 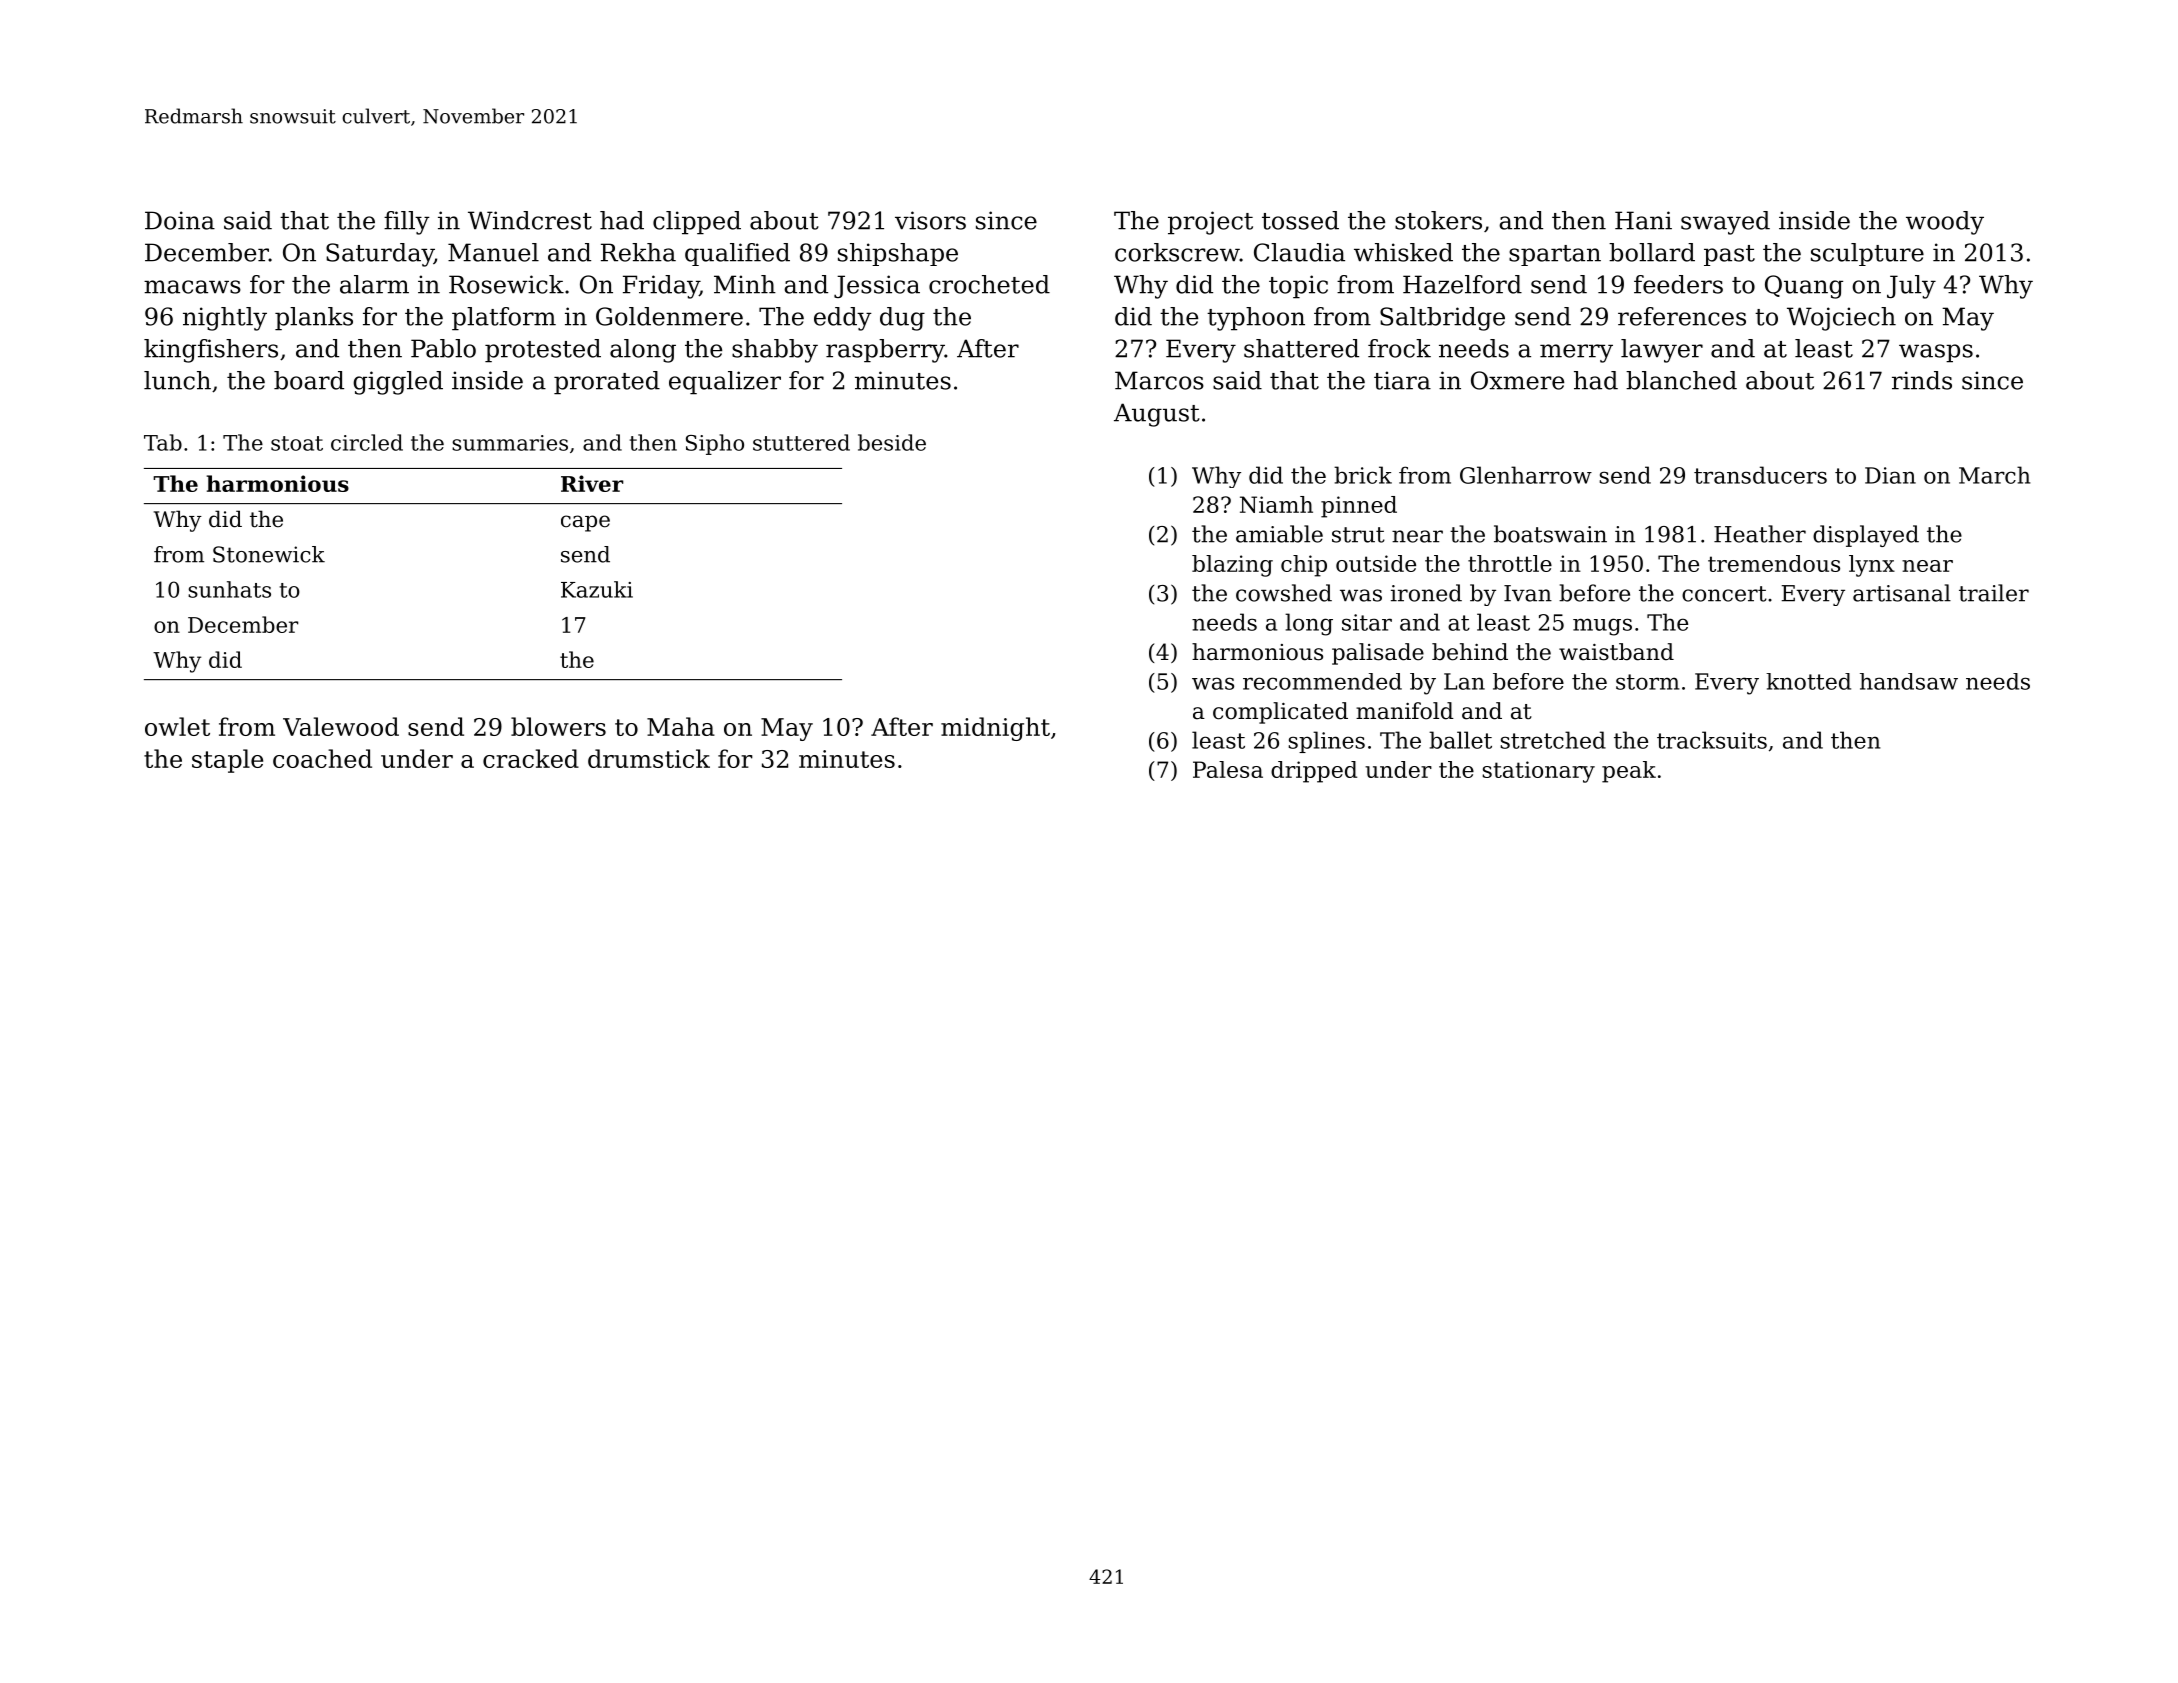 What do you see at coordinates (1300, 220) in the screenshot?
I see `tossed` at bounding box center [1300, 220].
